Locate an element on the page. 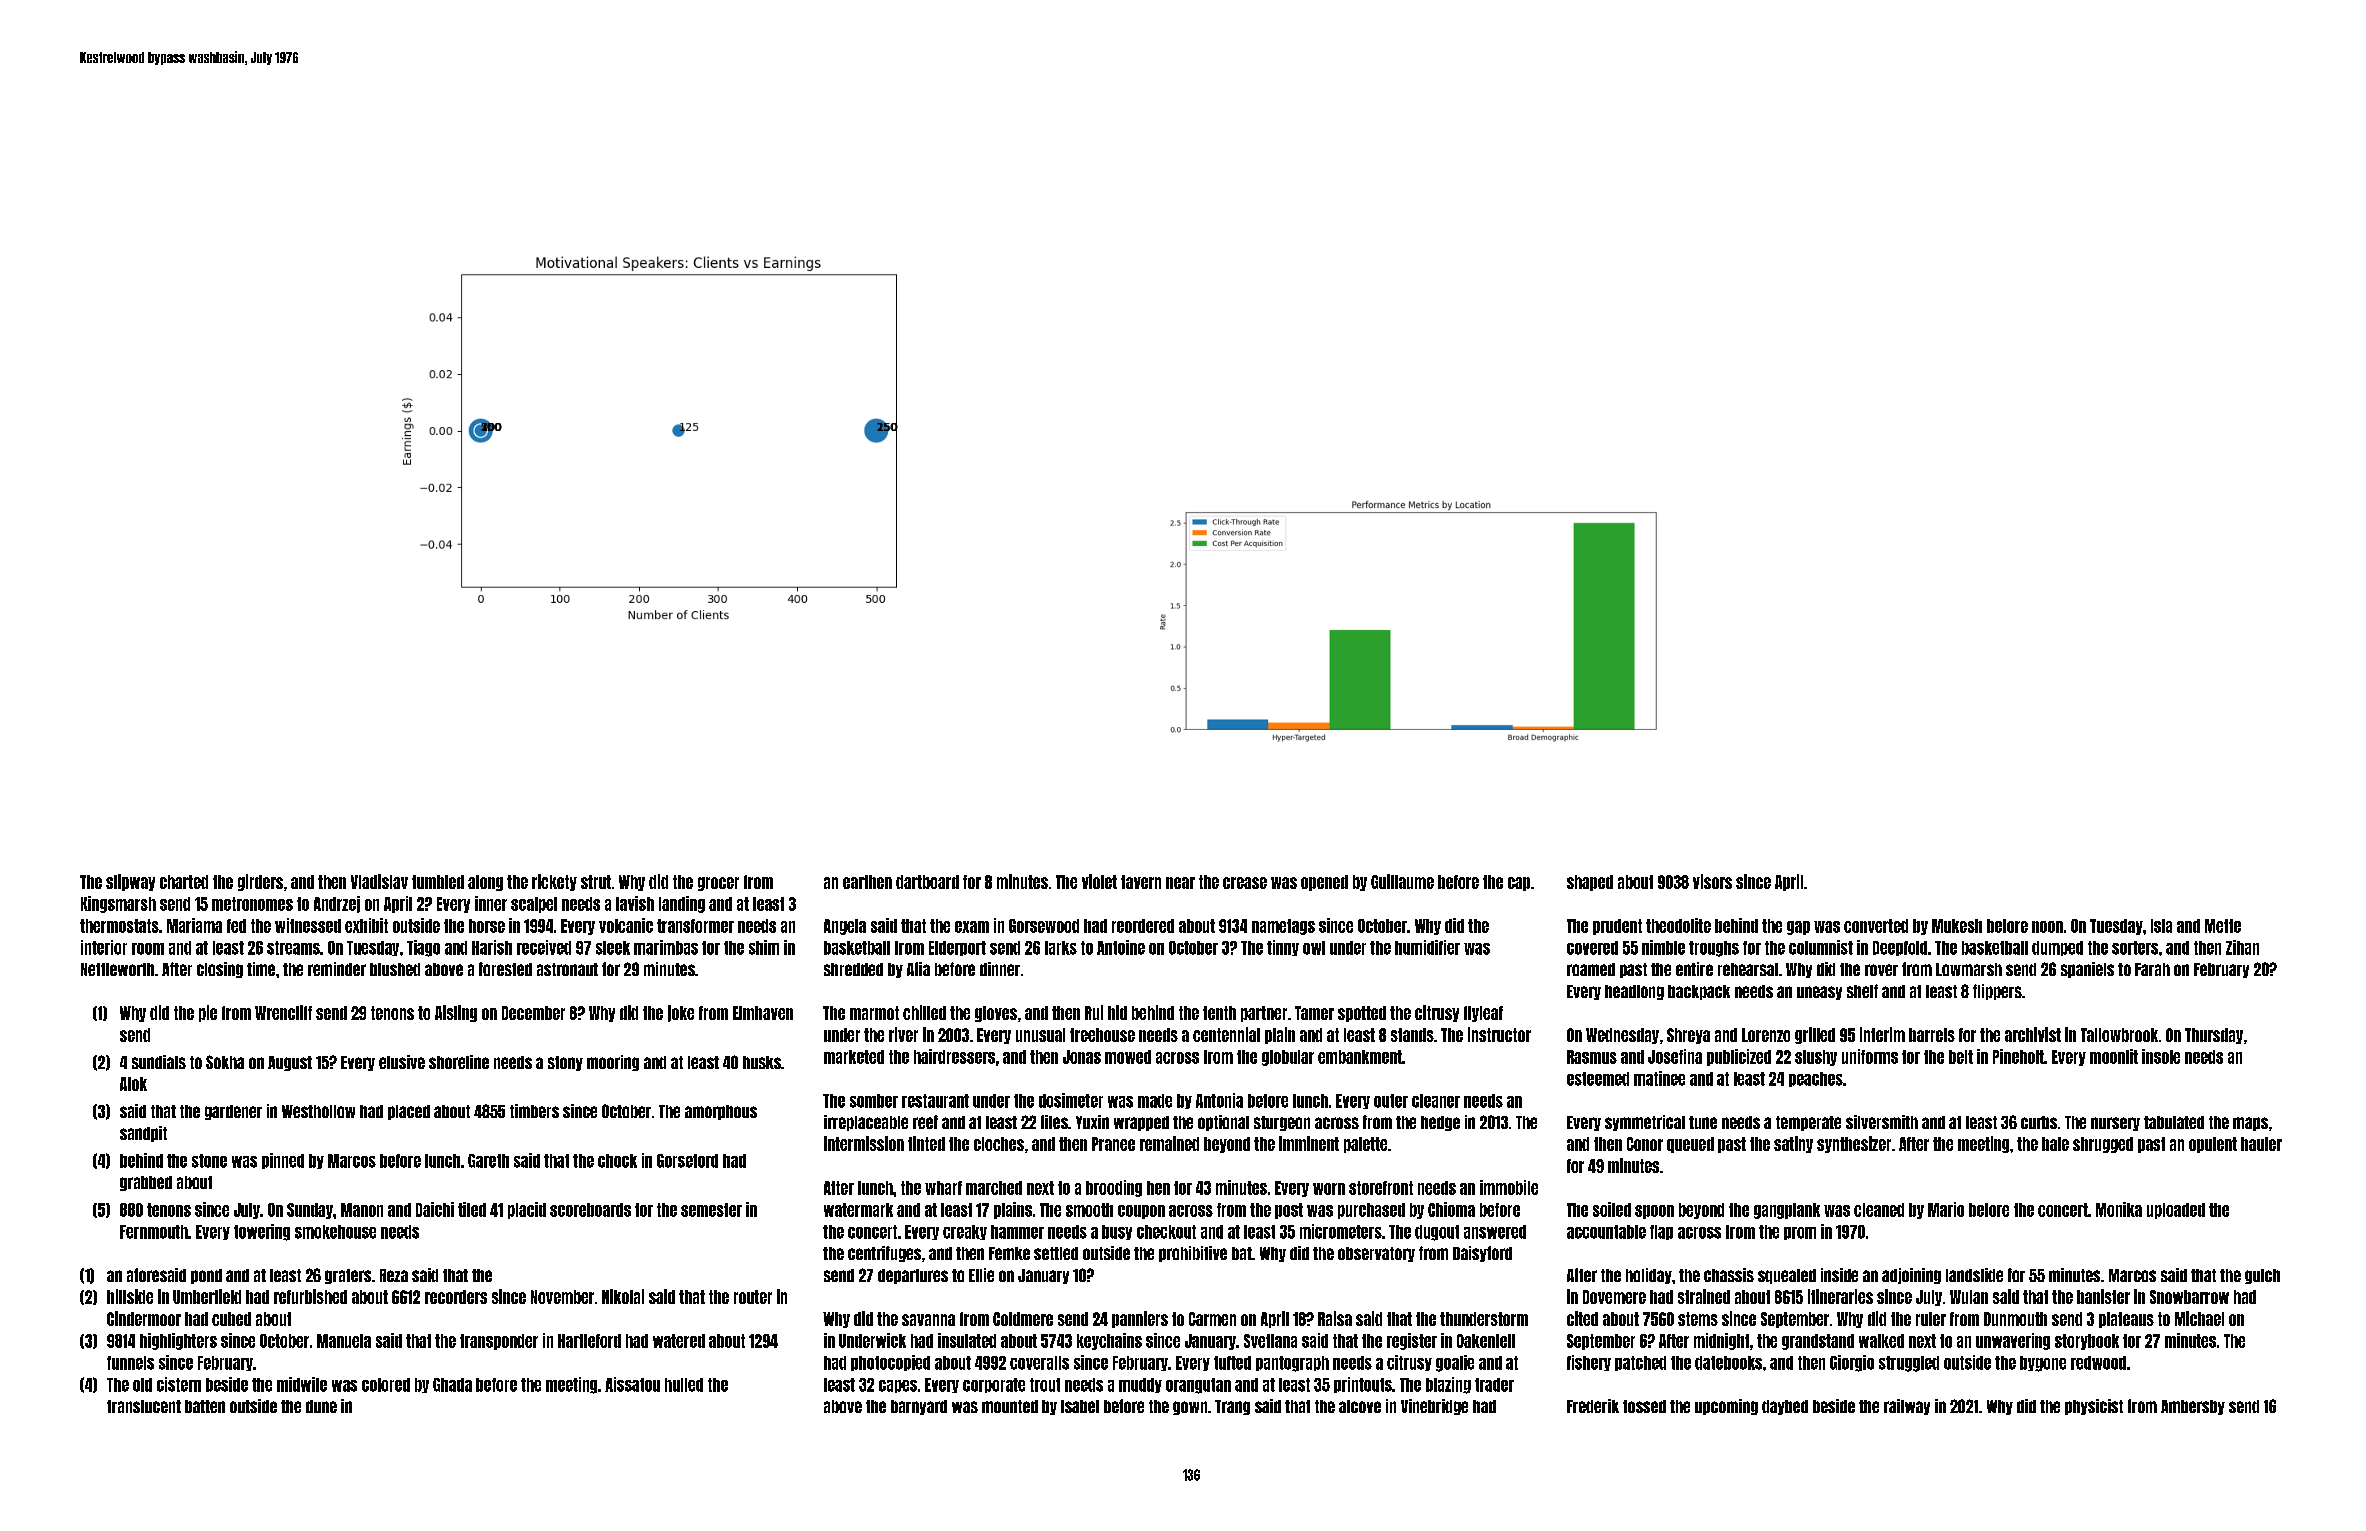 The image size is (2366, 1531). Coldmere is located at coordinates (1023, 1319).
